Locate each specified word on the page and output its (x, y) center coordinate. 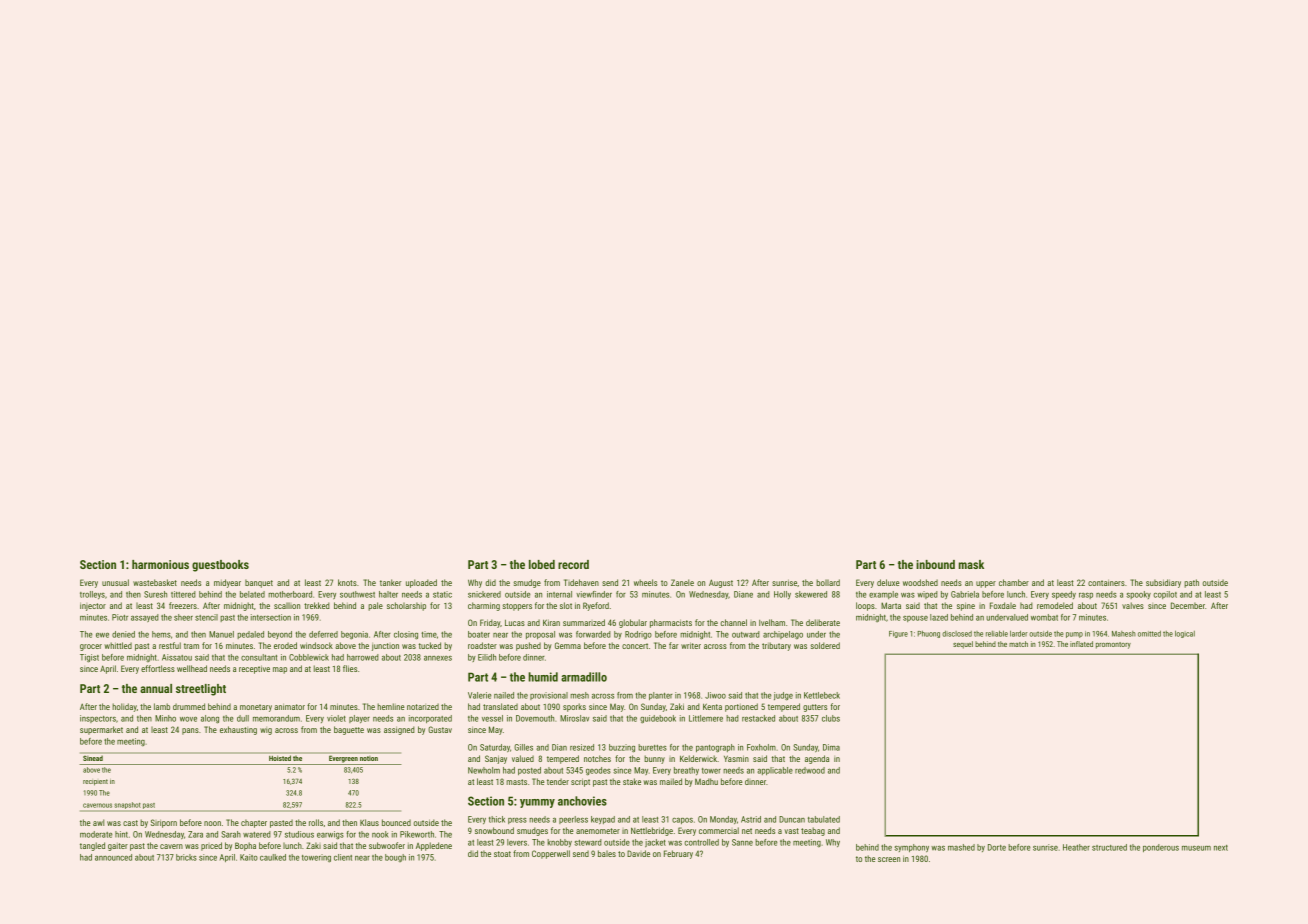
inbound (935, 564)
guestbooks (220, 566)
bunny (654, 759)
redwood (810, 770)
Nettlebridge (652, 831)
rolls (316, 822)
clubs (831, 718)
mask (971, 564)
